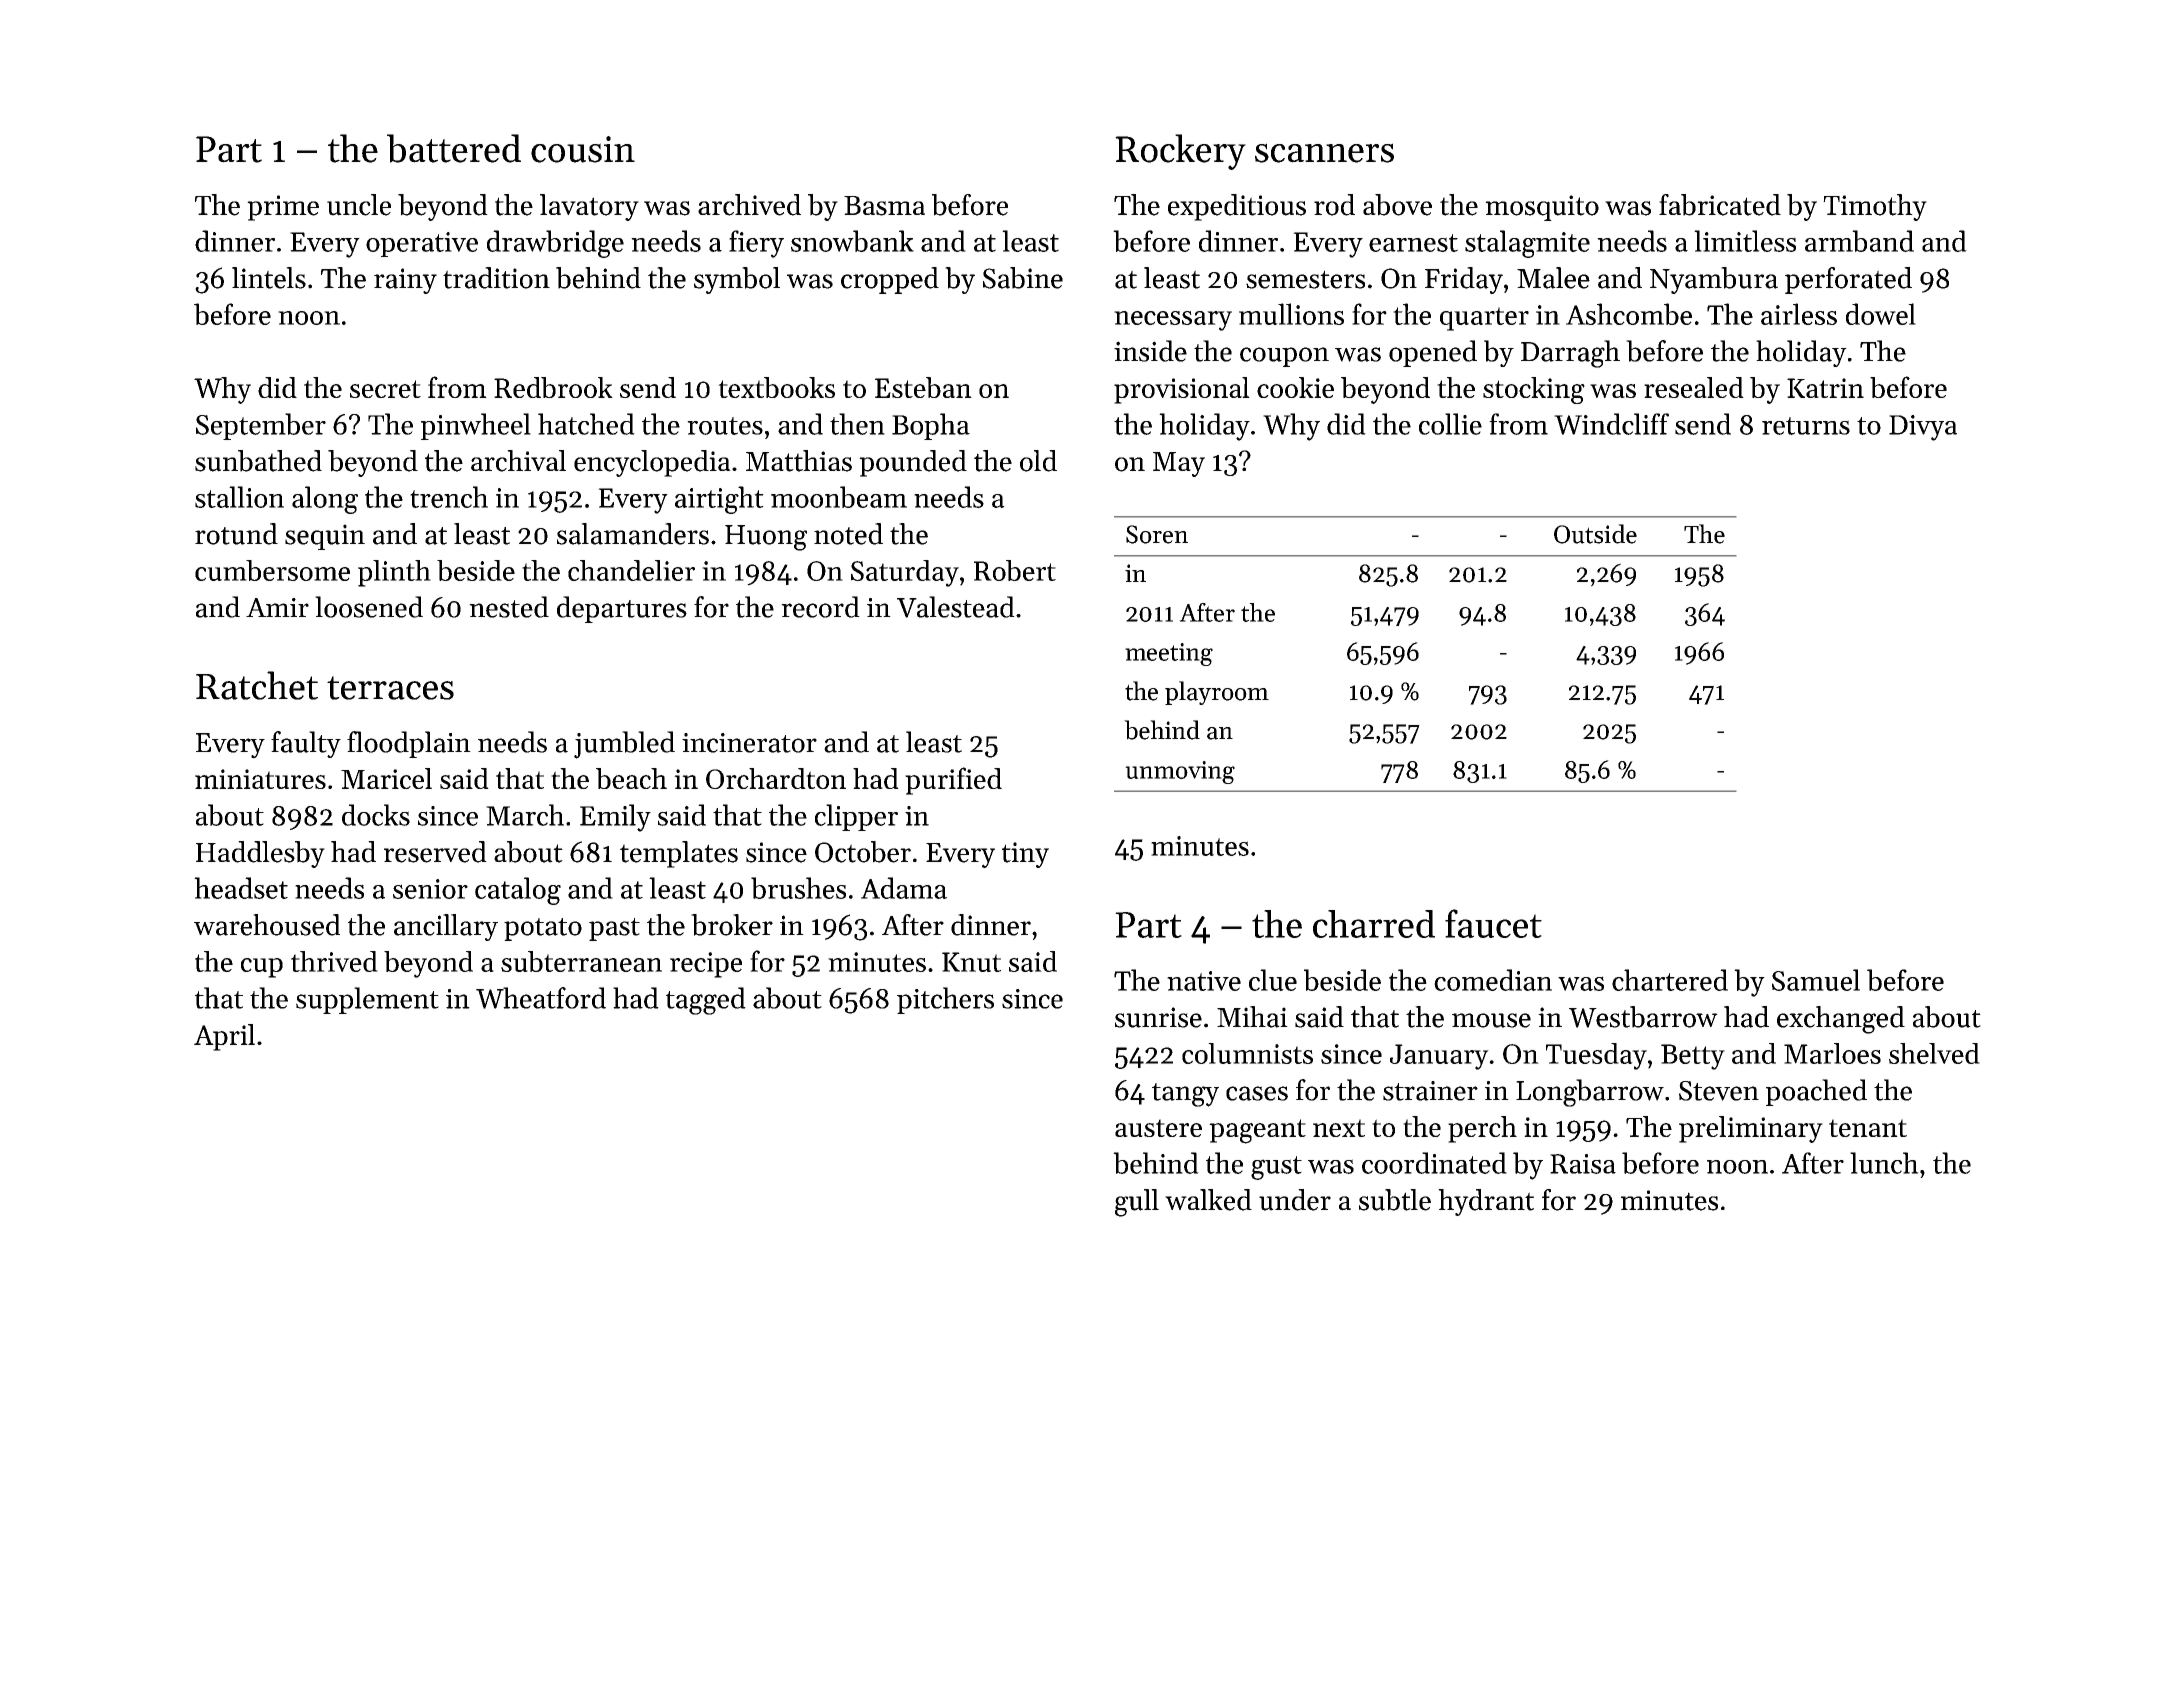  Describe the element at coordinates (1397, 205) in the image. I see `above` at that location.
